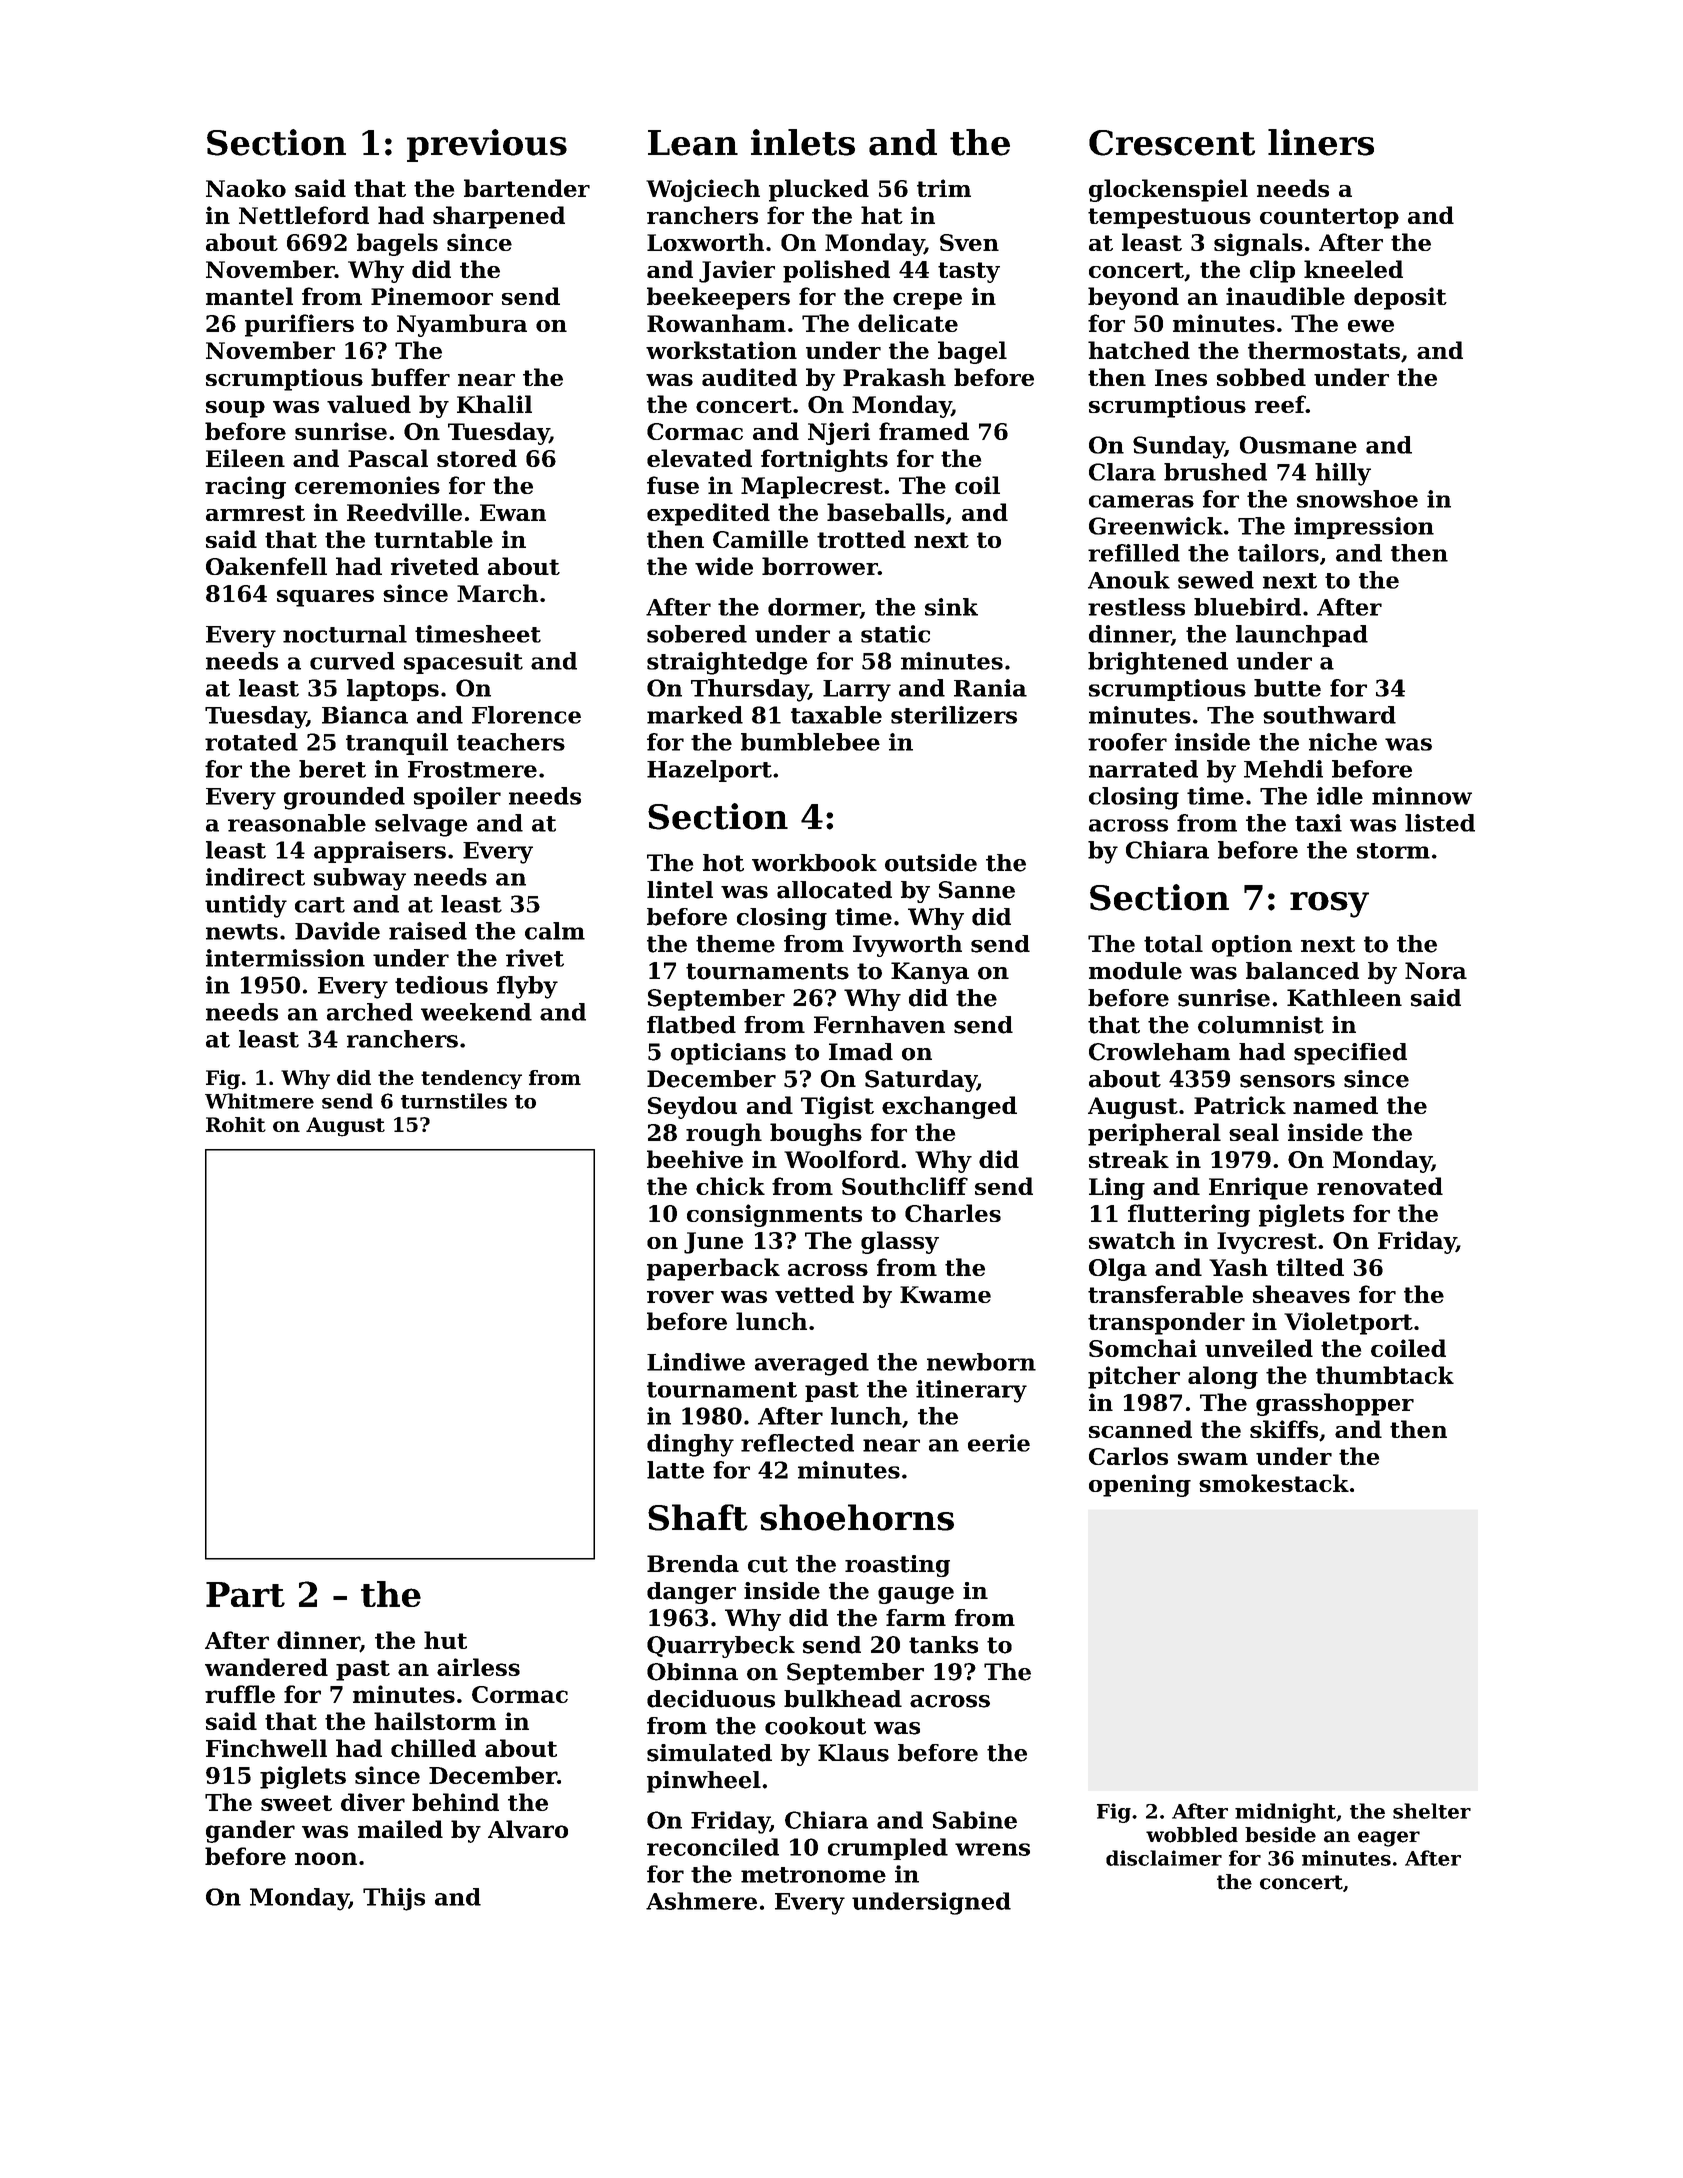 The height and width of the screenshot is (2178, 1683). What do you see at coordinates (692, 1107) in the screenshot?
I see `Seydou` at bounding box center [692, 1107].
